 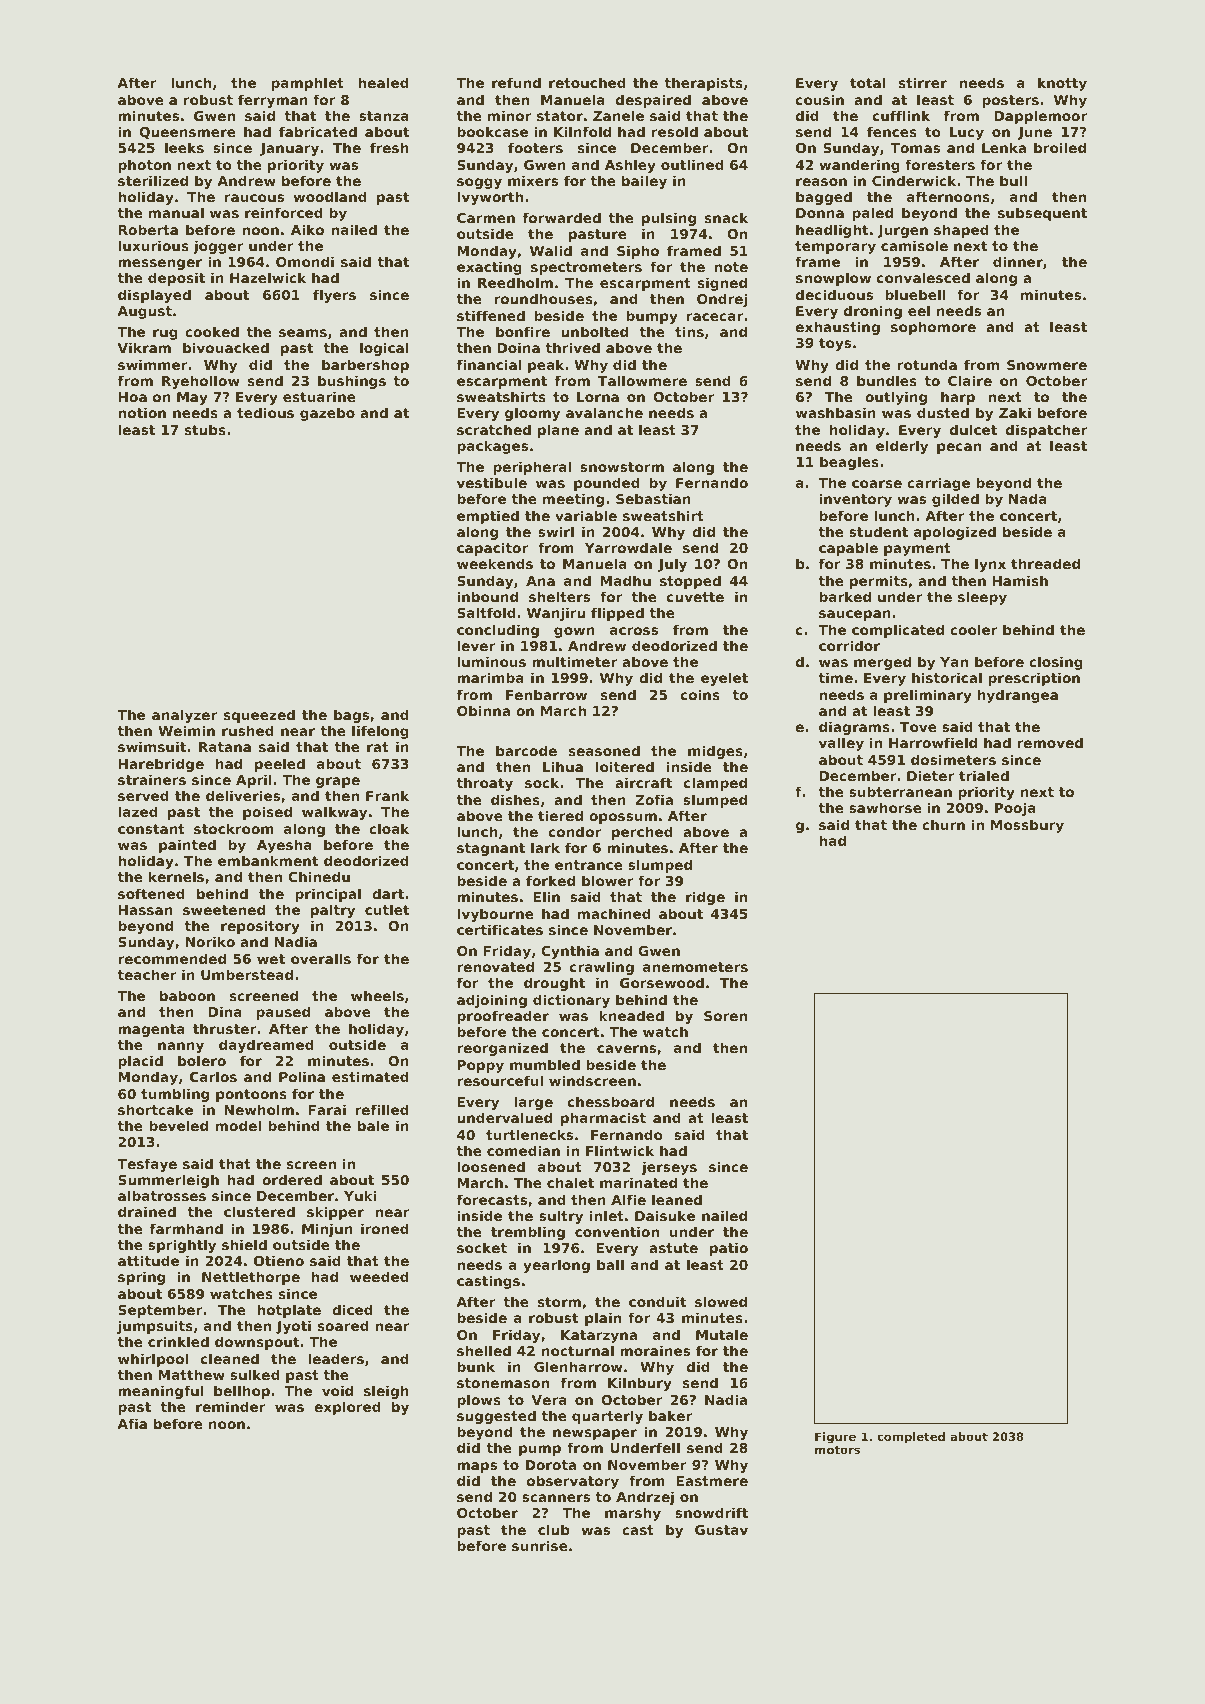 What do you see at coordinates (917, 549) in the screenshot?
I see `payment` at bounding box center [917, 549].
